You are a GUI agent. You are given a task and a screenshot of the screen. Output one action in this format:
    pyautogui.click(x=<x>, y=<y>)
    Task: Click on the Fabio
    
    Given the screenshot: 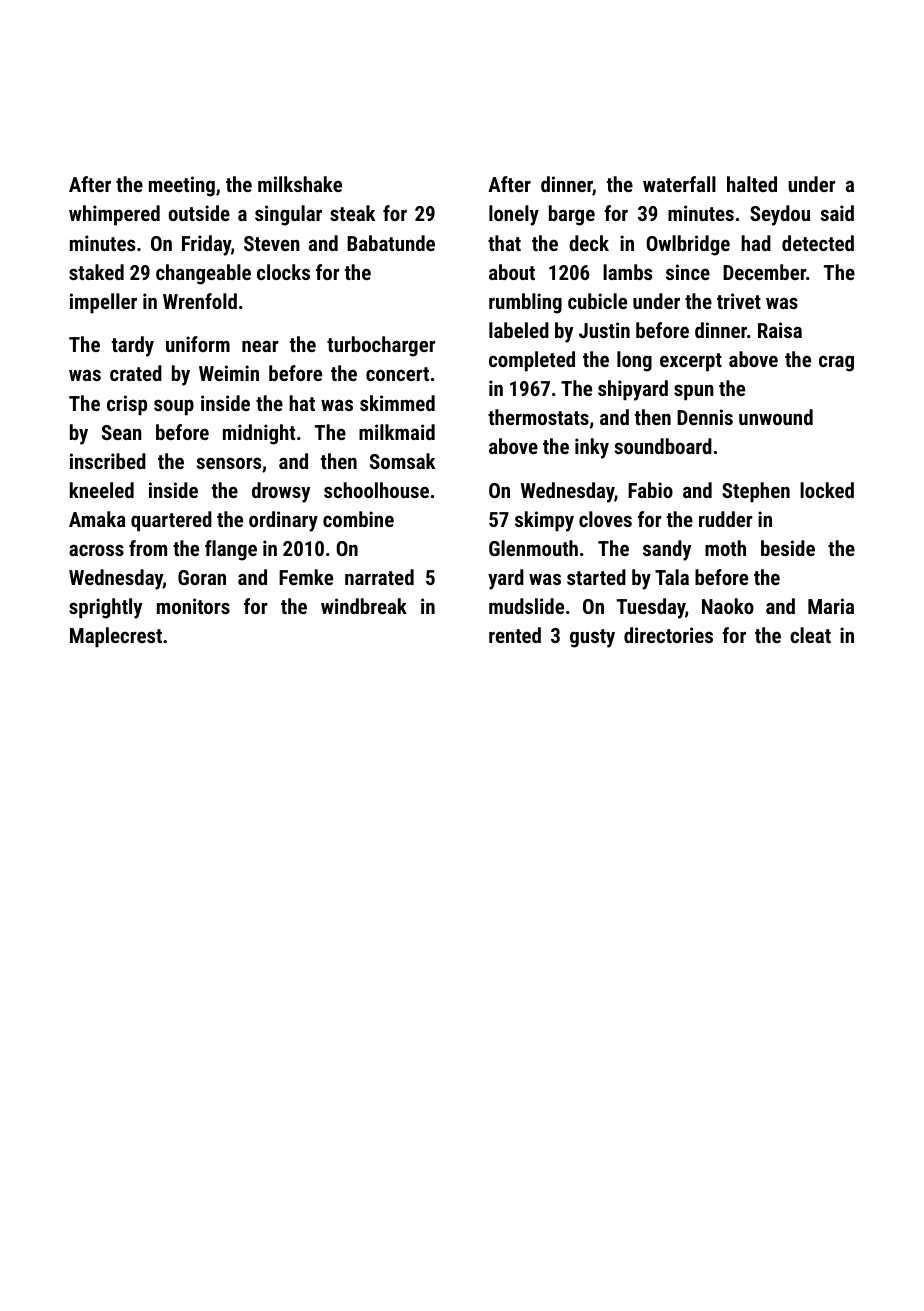 What is the action you would take?
    pyautogui.click(x=650, y=490)
